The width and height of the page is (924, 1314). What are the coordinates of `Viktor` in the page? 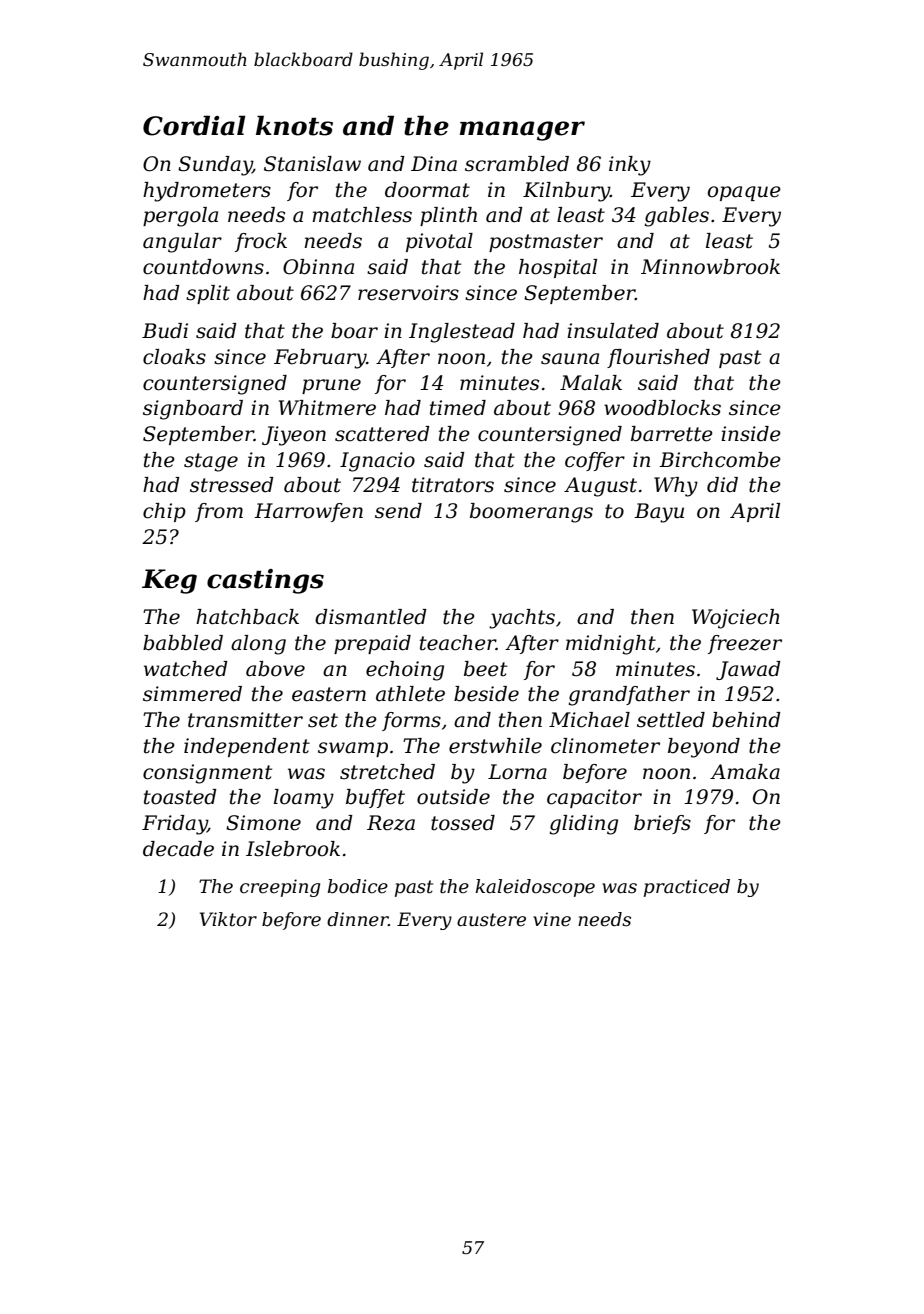 It's located at (228, 919).
